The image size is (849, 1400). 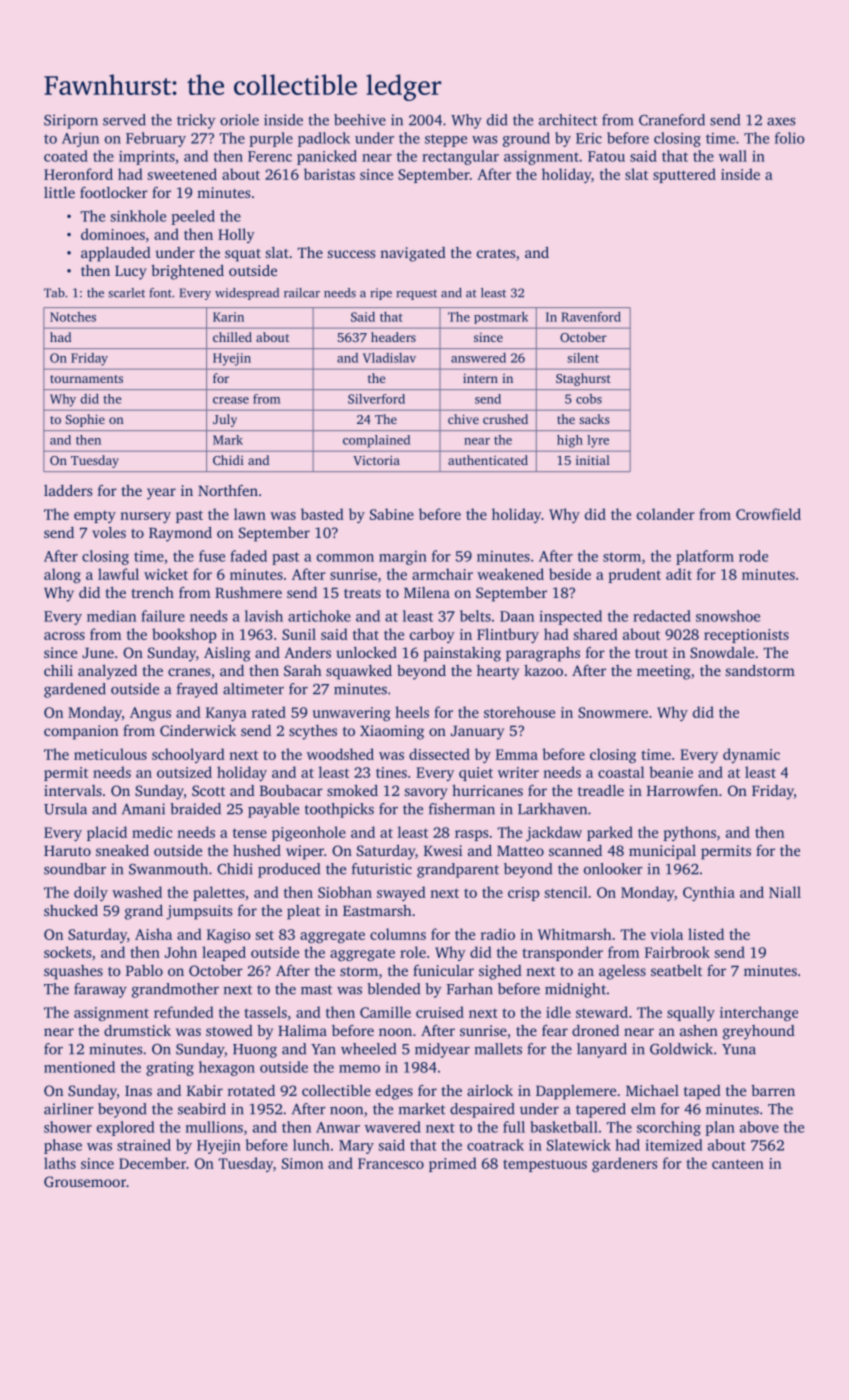 What do you see at coordinates (85, 1181) in the screenshot?
I see `Grousemoor` at bounding box center [85, 1181].
